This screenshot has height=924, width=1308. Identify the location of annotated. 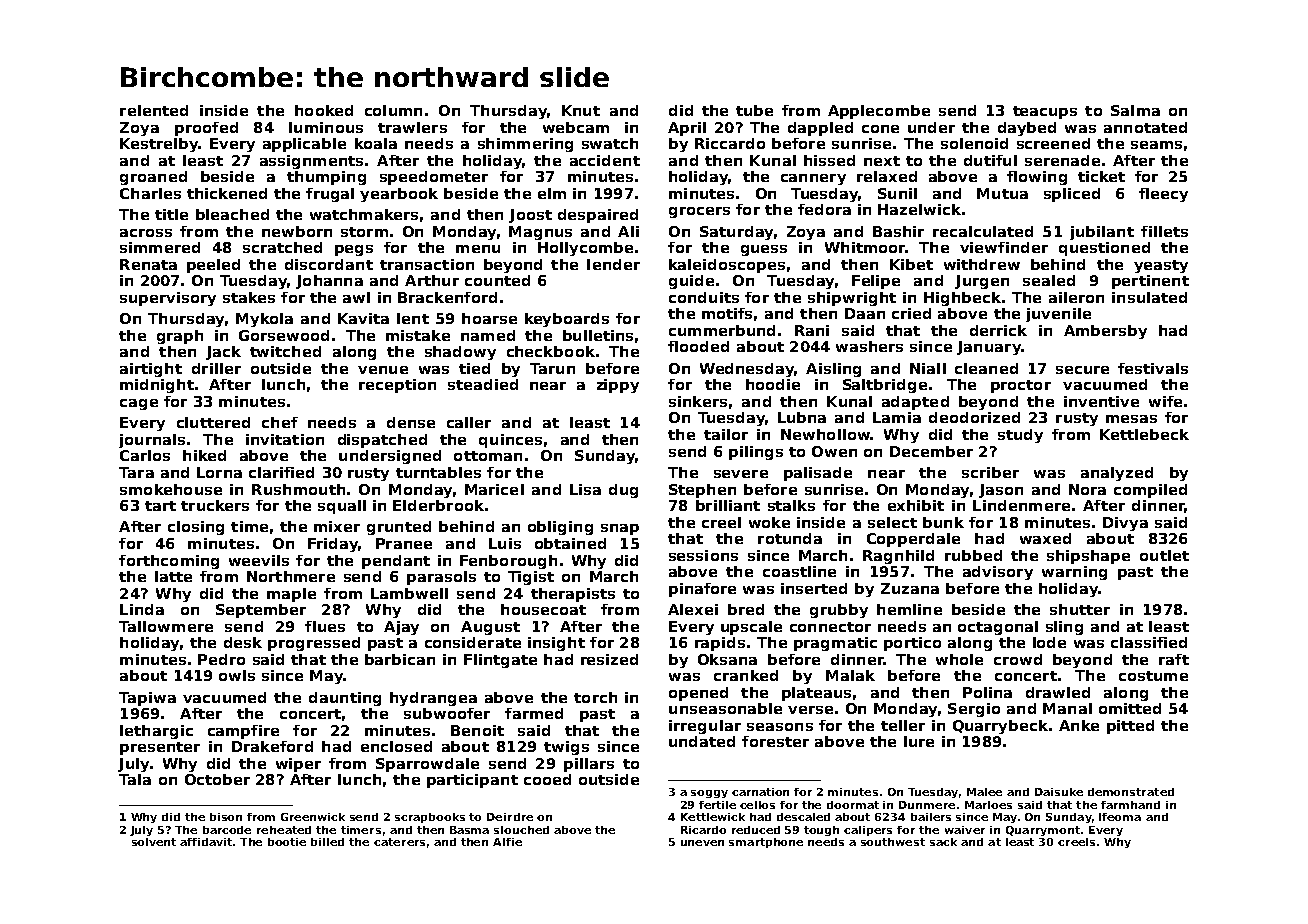
(1145, 127).
